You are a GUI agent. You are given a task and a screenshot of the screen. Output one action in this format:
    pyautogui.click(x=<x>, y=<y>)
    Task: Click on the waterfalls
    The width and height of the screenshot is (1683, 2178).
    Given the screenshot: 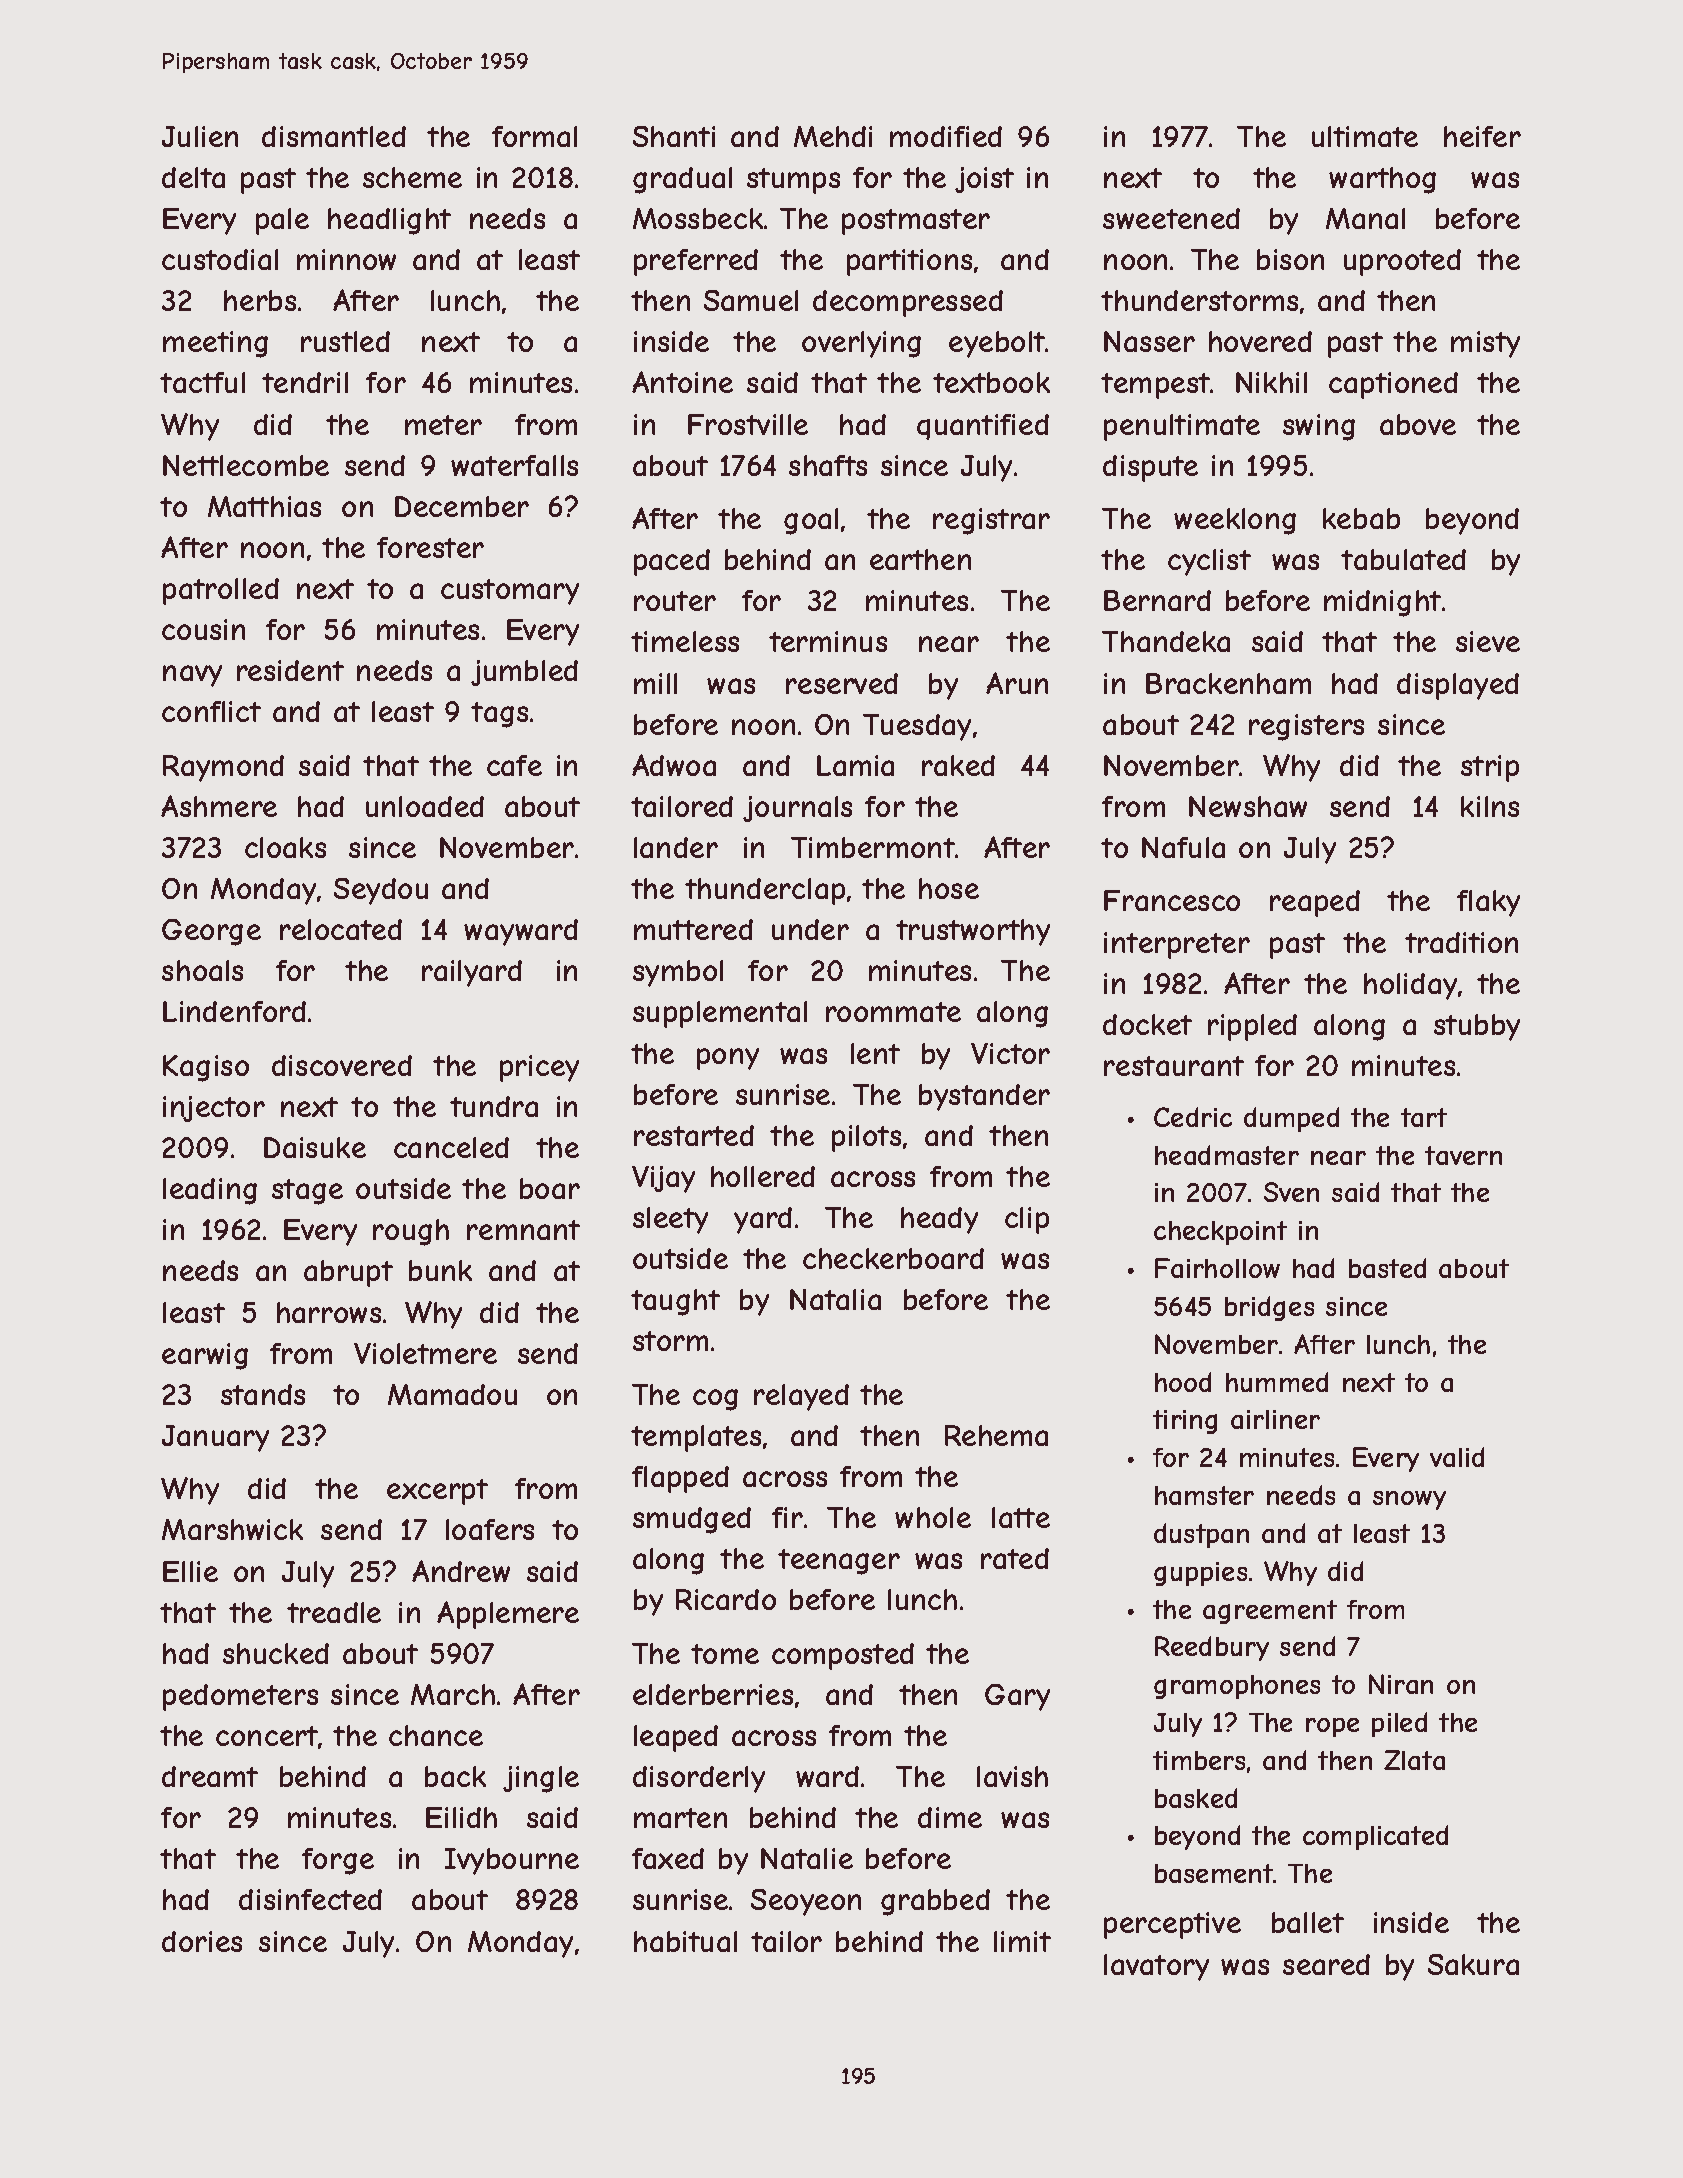 What is the action you would take?
    pyautogui.click(x=514, y=465)
